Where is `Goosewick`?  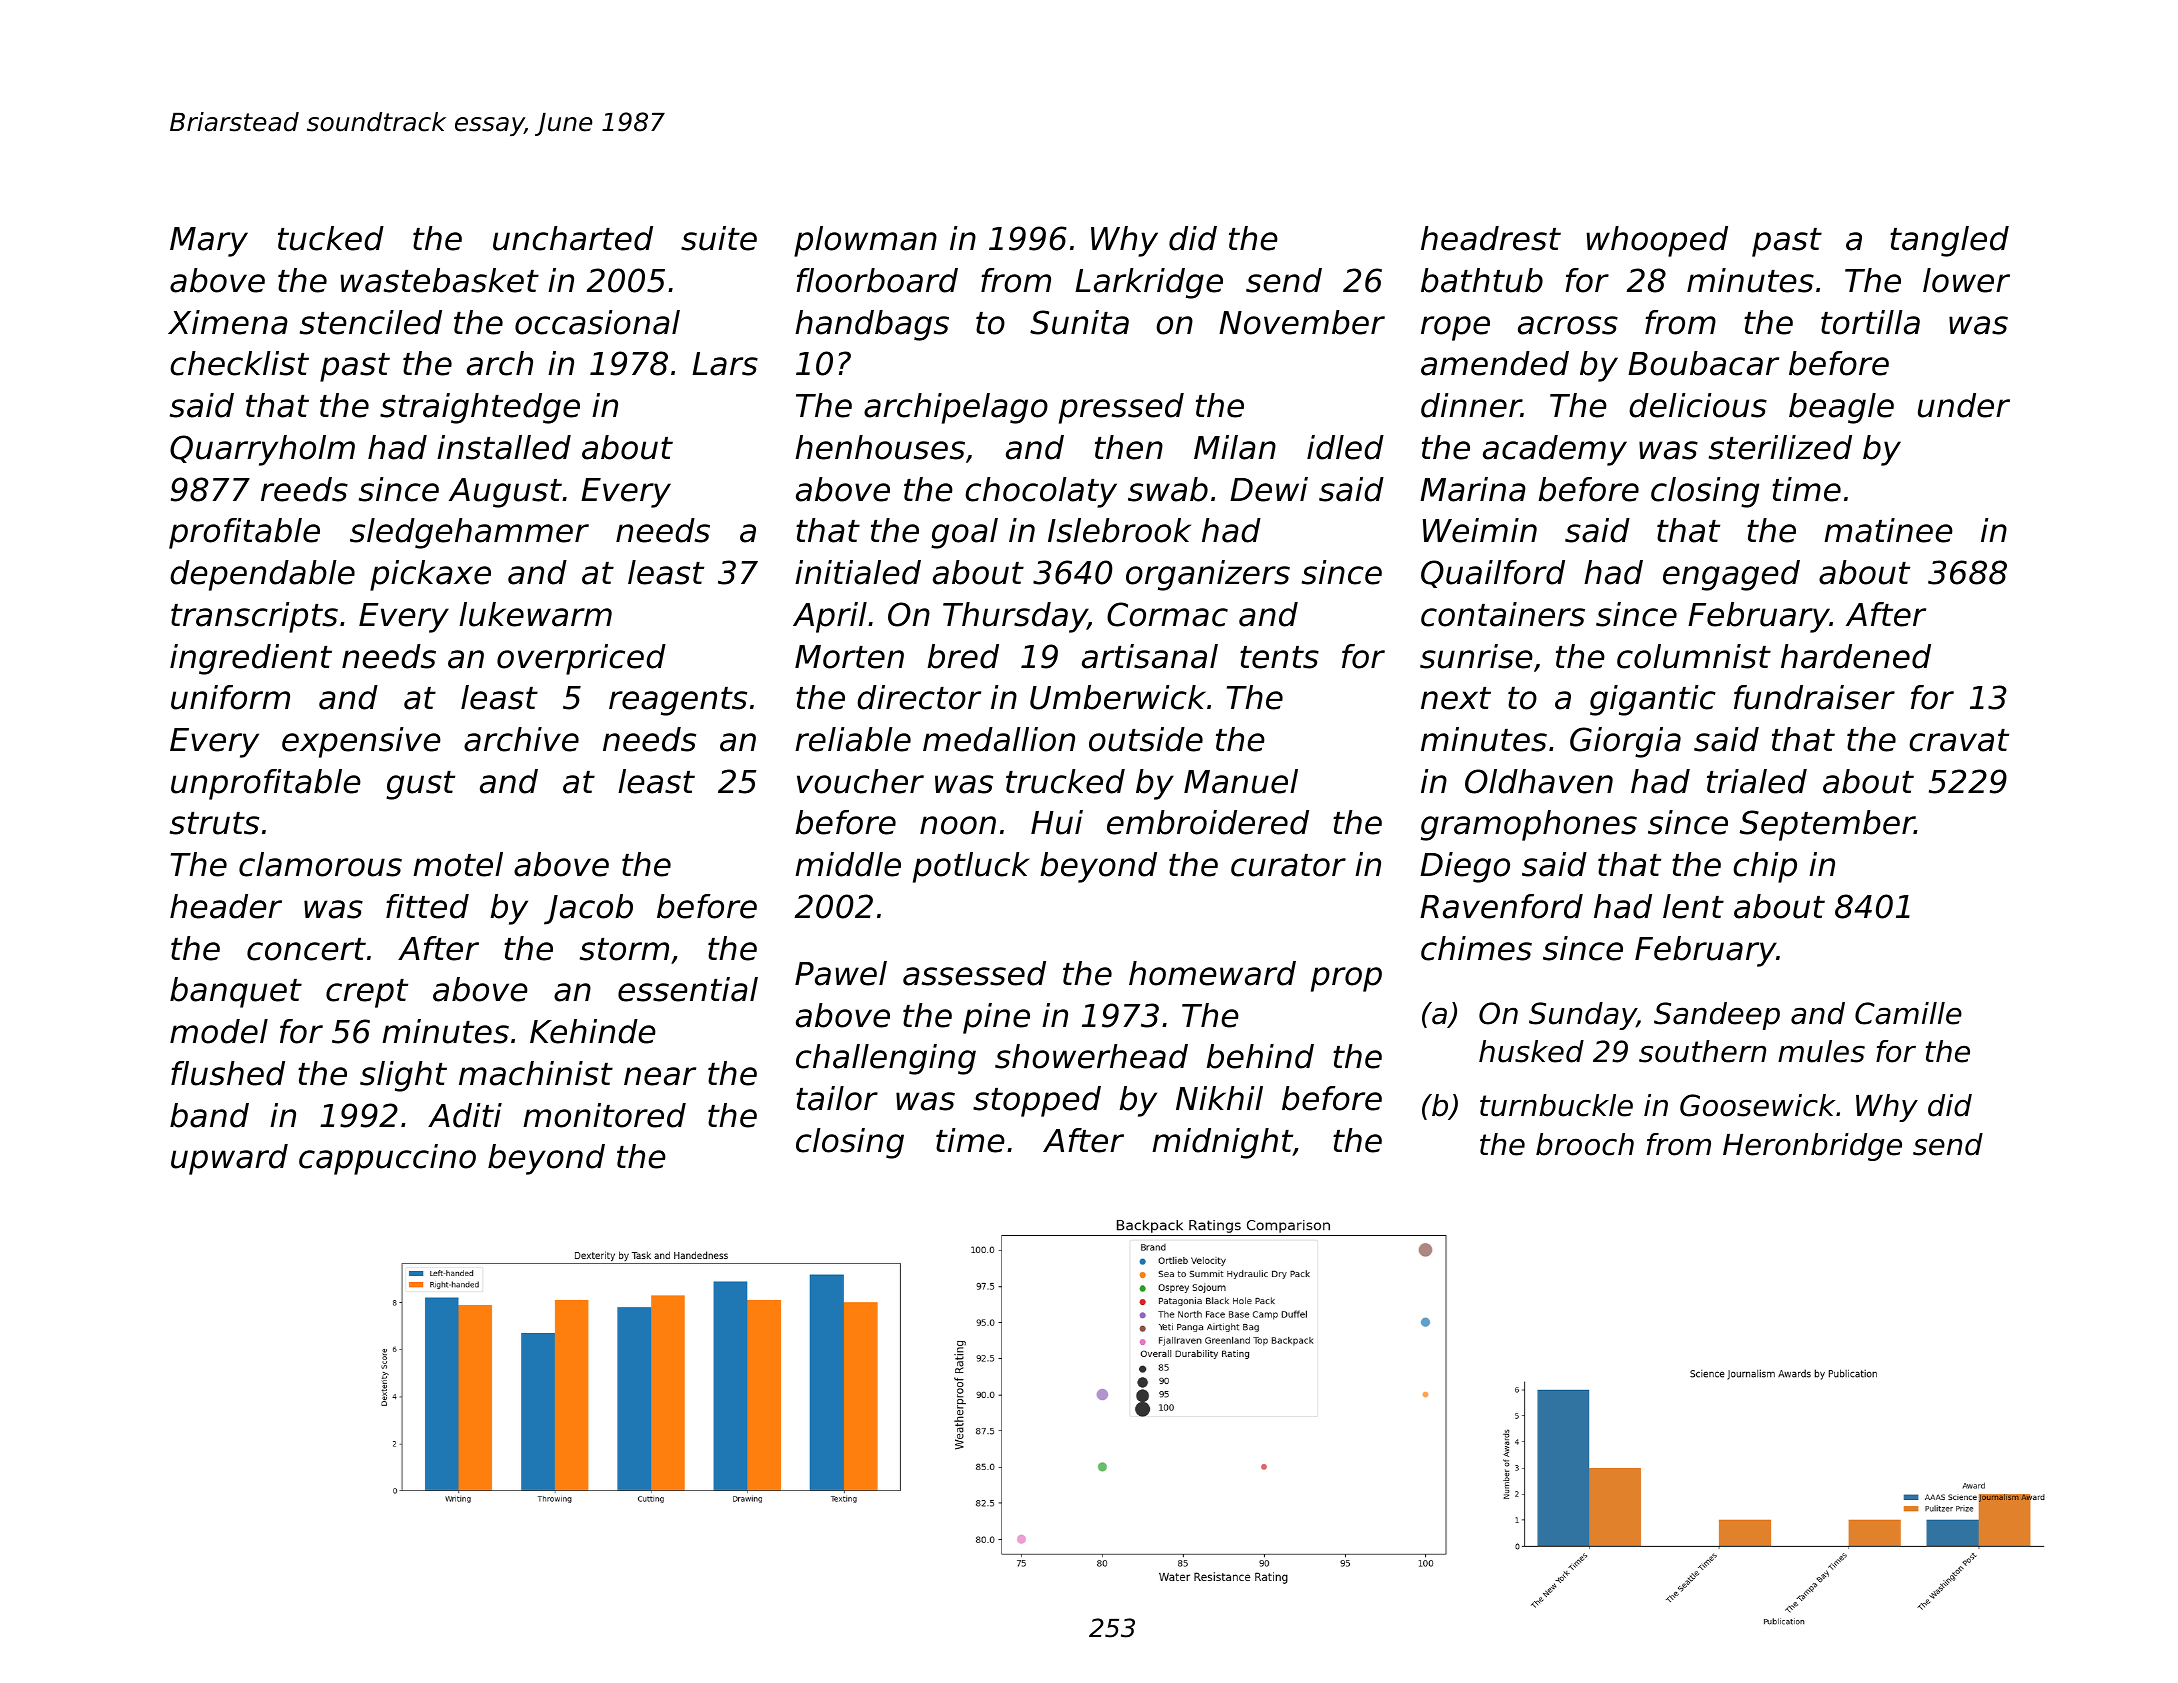
Goosewick is located at coordinates (1758, 1105).
